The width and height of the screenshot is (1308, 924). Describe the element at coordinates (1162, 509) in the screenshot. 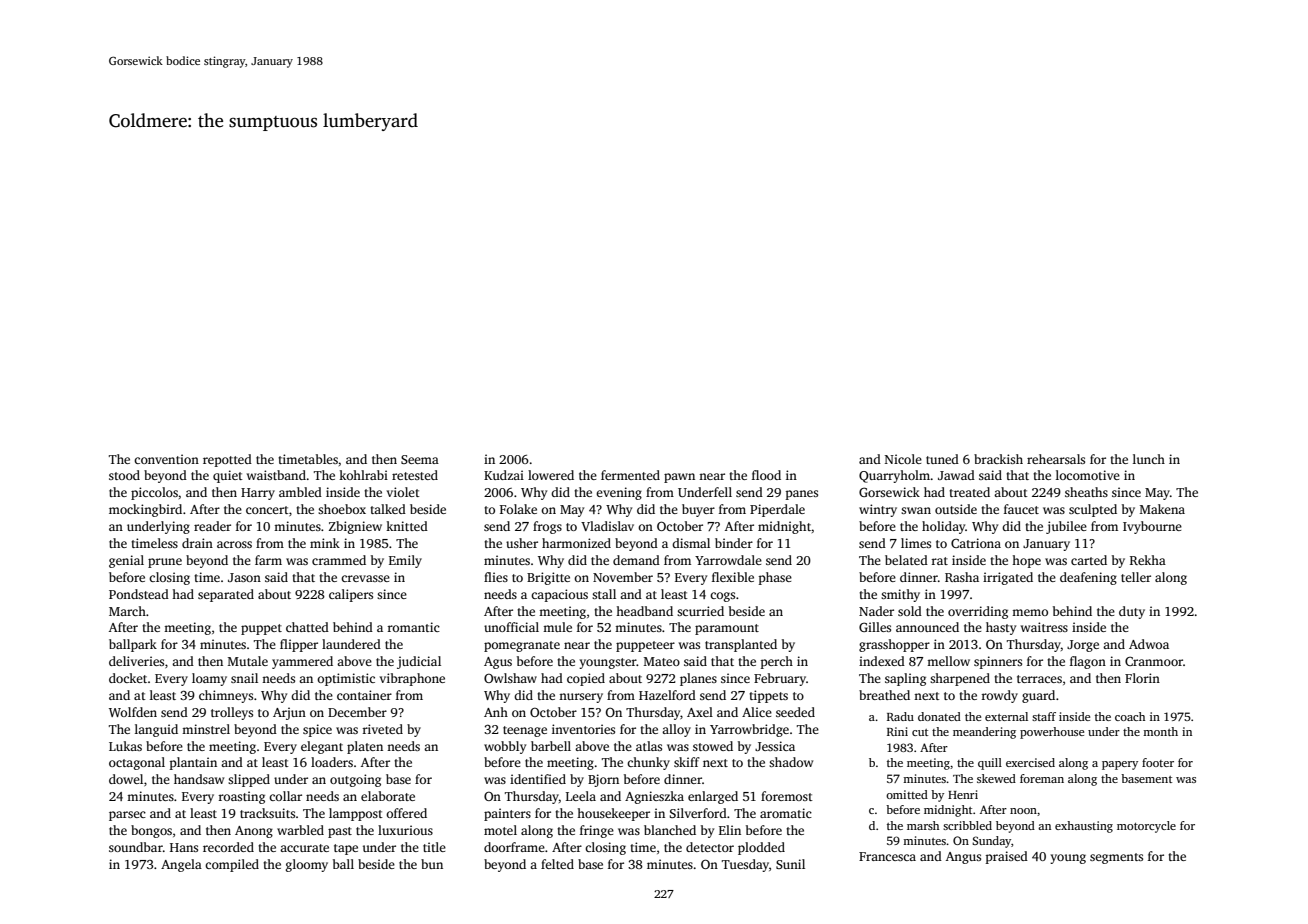

I see `Makena` at that location.
